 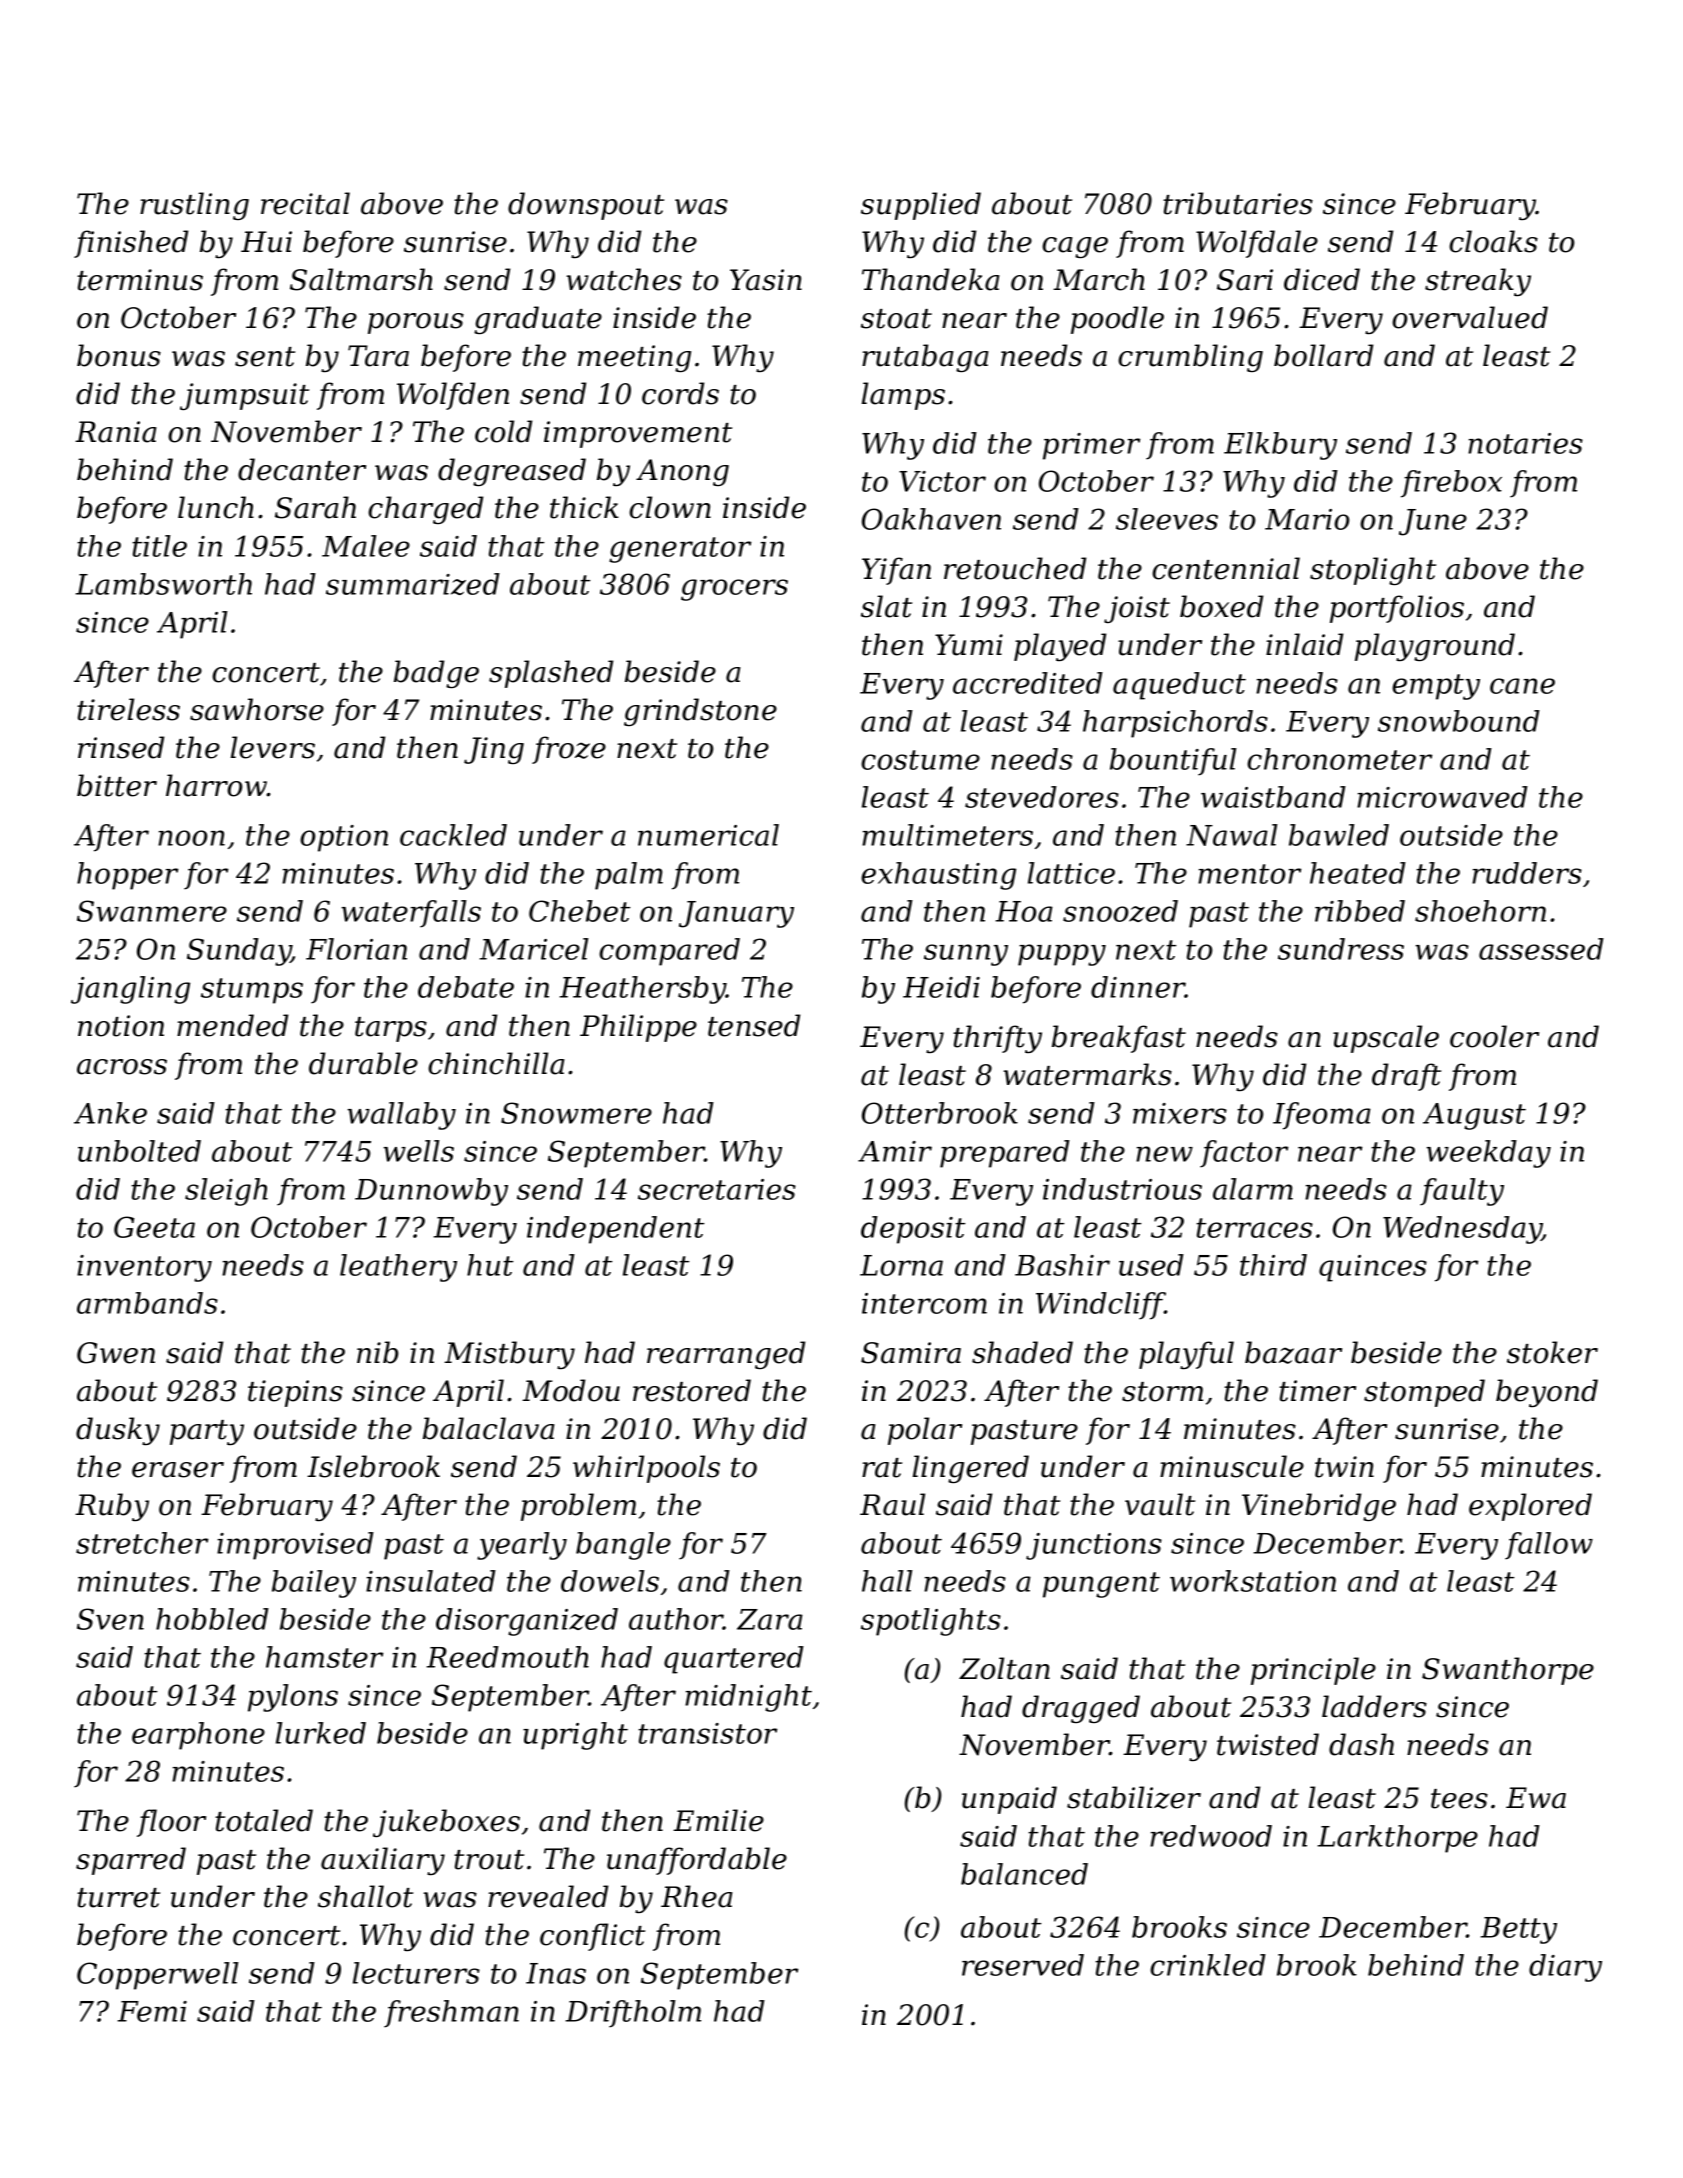 What do you see at coordinates (1024, 911) in the screenshot?
I see `Hoa` at bounding box center [1024, 911].
